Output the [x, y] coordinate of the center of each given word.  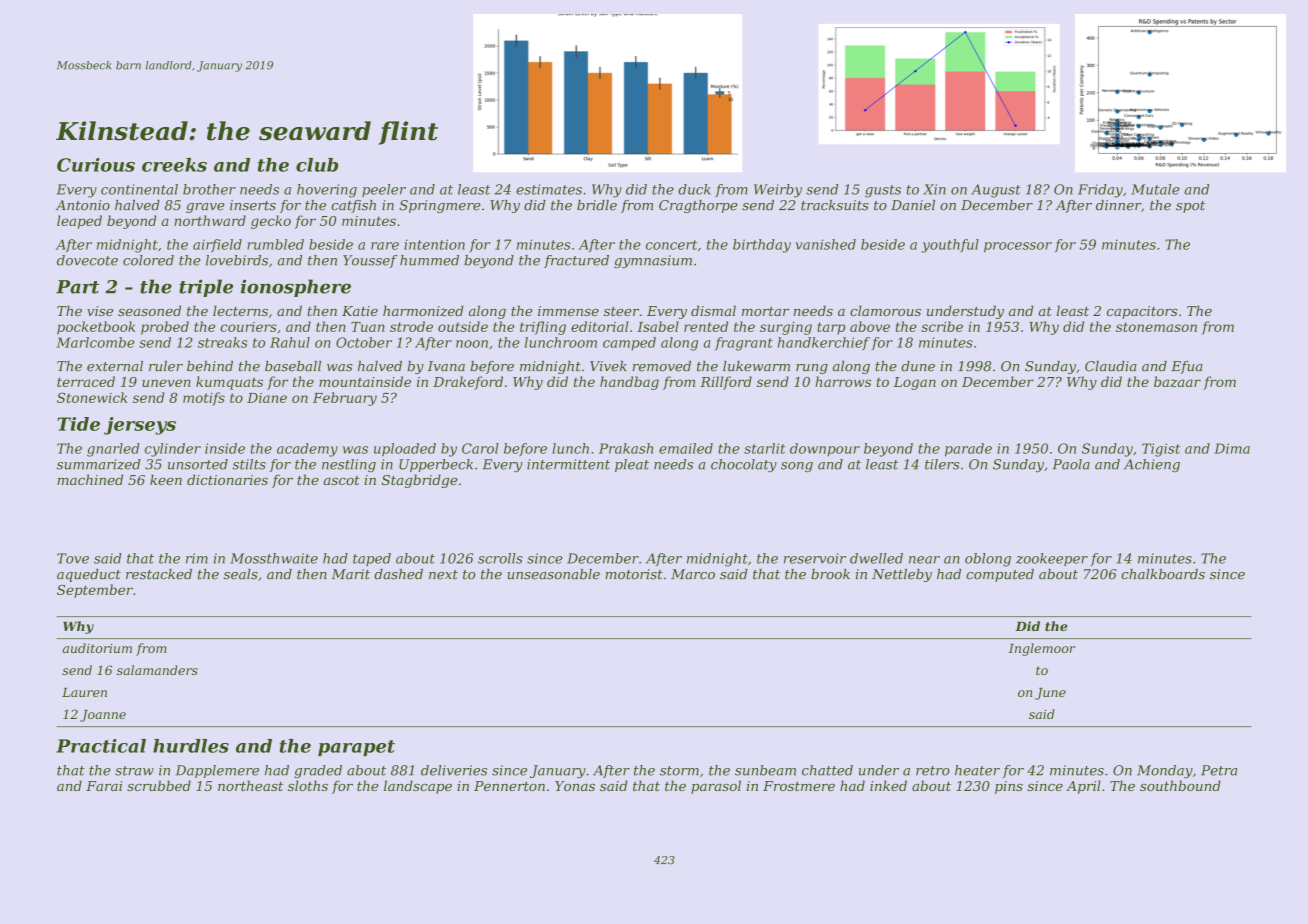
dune [918, 366]
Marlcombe [95, 342]
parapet [356, 748]
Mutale [1155, 189]
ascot [342, 480]
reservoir [815, 558]
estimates [549, 189]
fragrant [744, 344]
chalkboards [1163, 574]
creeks [174, 165]
